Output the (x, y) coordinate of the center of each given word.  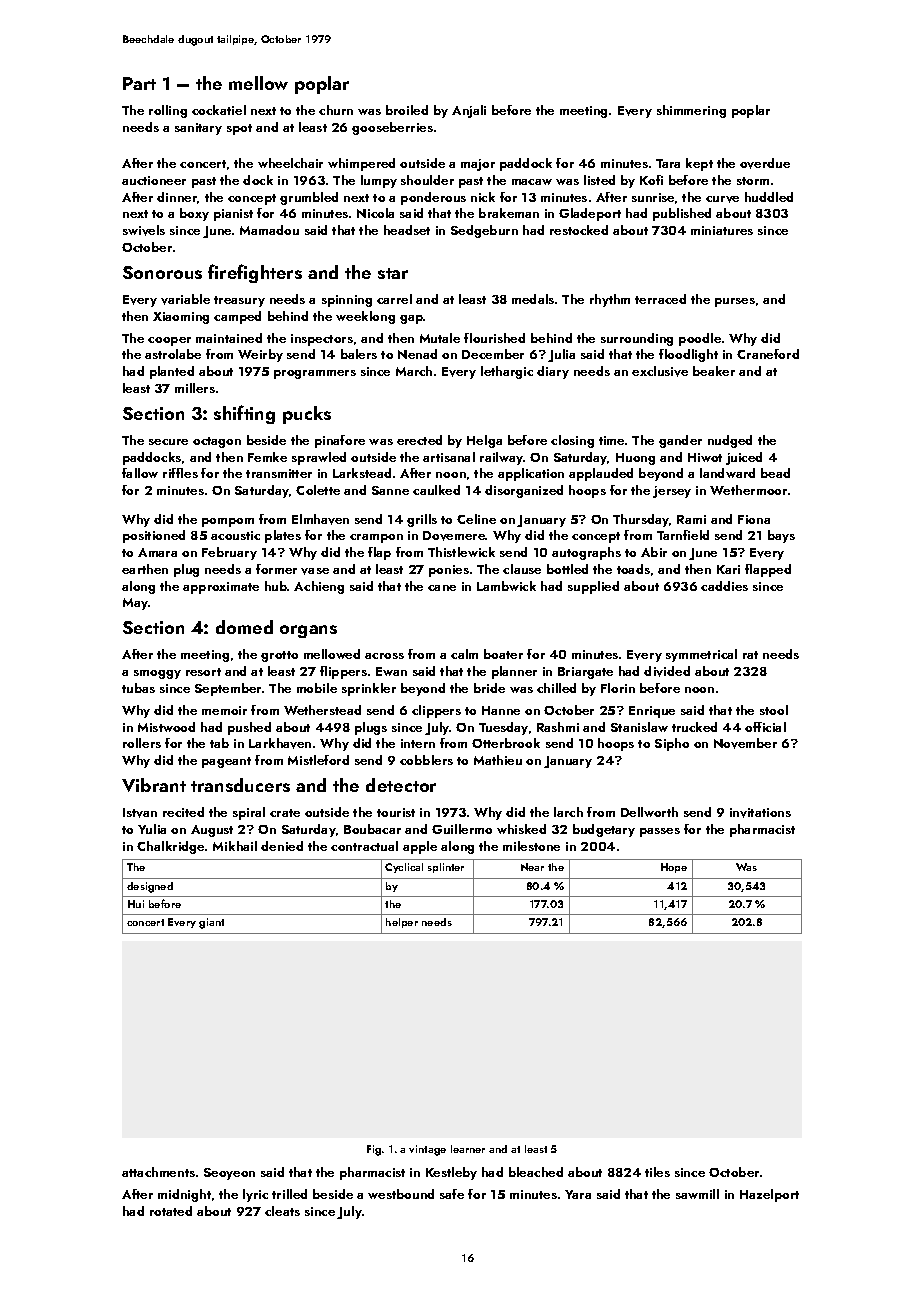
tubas (138, 688)
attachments (158, 1172)
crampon (376, 538)
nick (483, 197)
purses (735, 302)
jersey (672, 492)
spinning (347, 301)
